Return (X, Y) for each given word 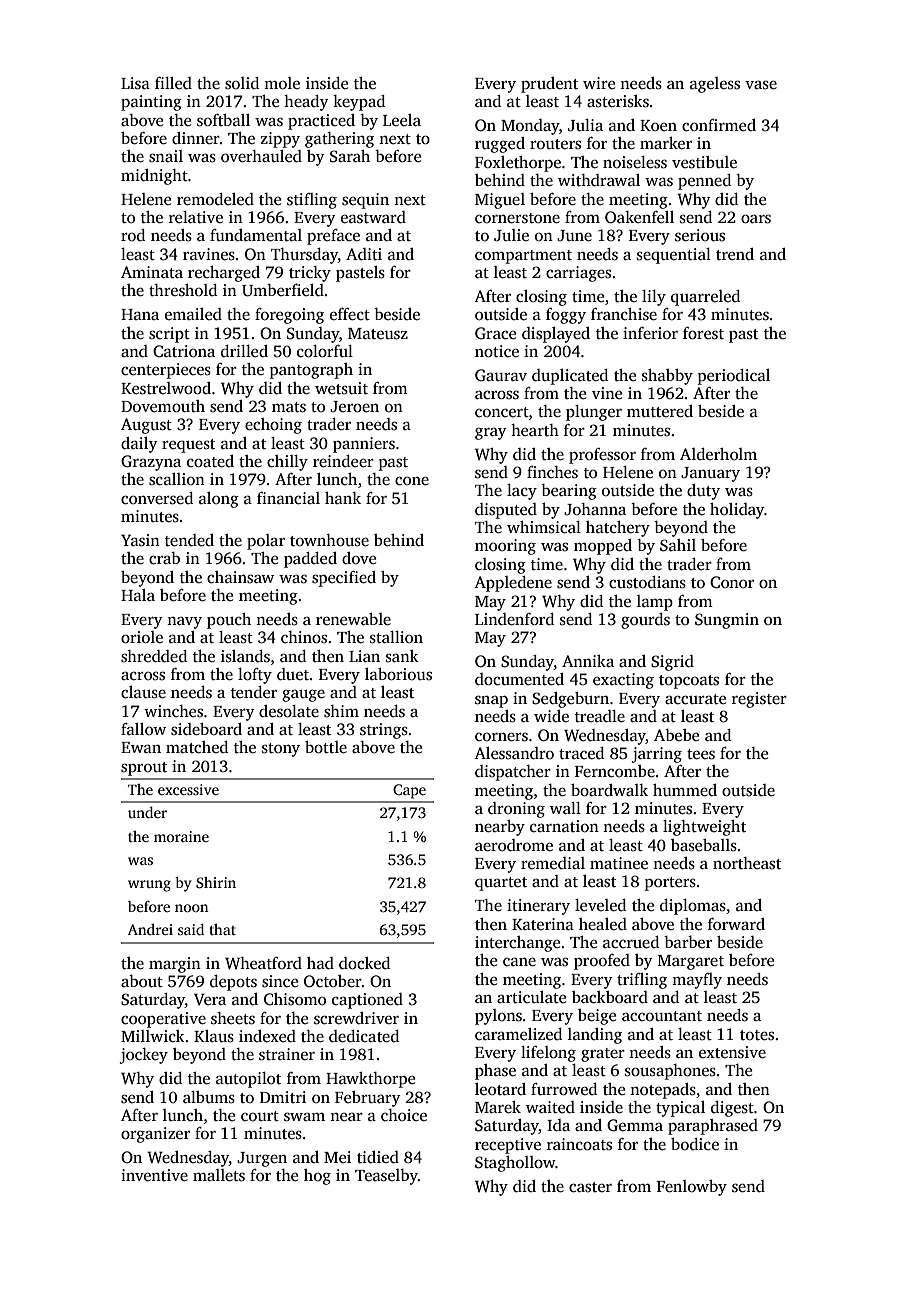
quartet (501, 884)
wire (599, 83)
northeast (747, 863)
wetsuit (341, 388)
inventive (154, 1175)
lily (654, 298)
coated (210, 461)
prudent (549, 85)
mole (282, 83)
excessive (188, 789)
